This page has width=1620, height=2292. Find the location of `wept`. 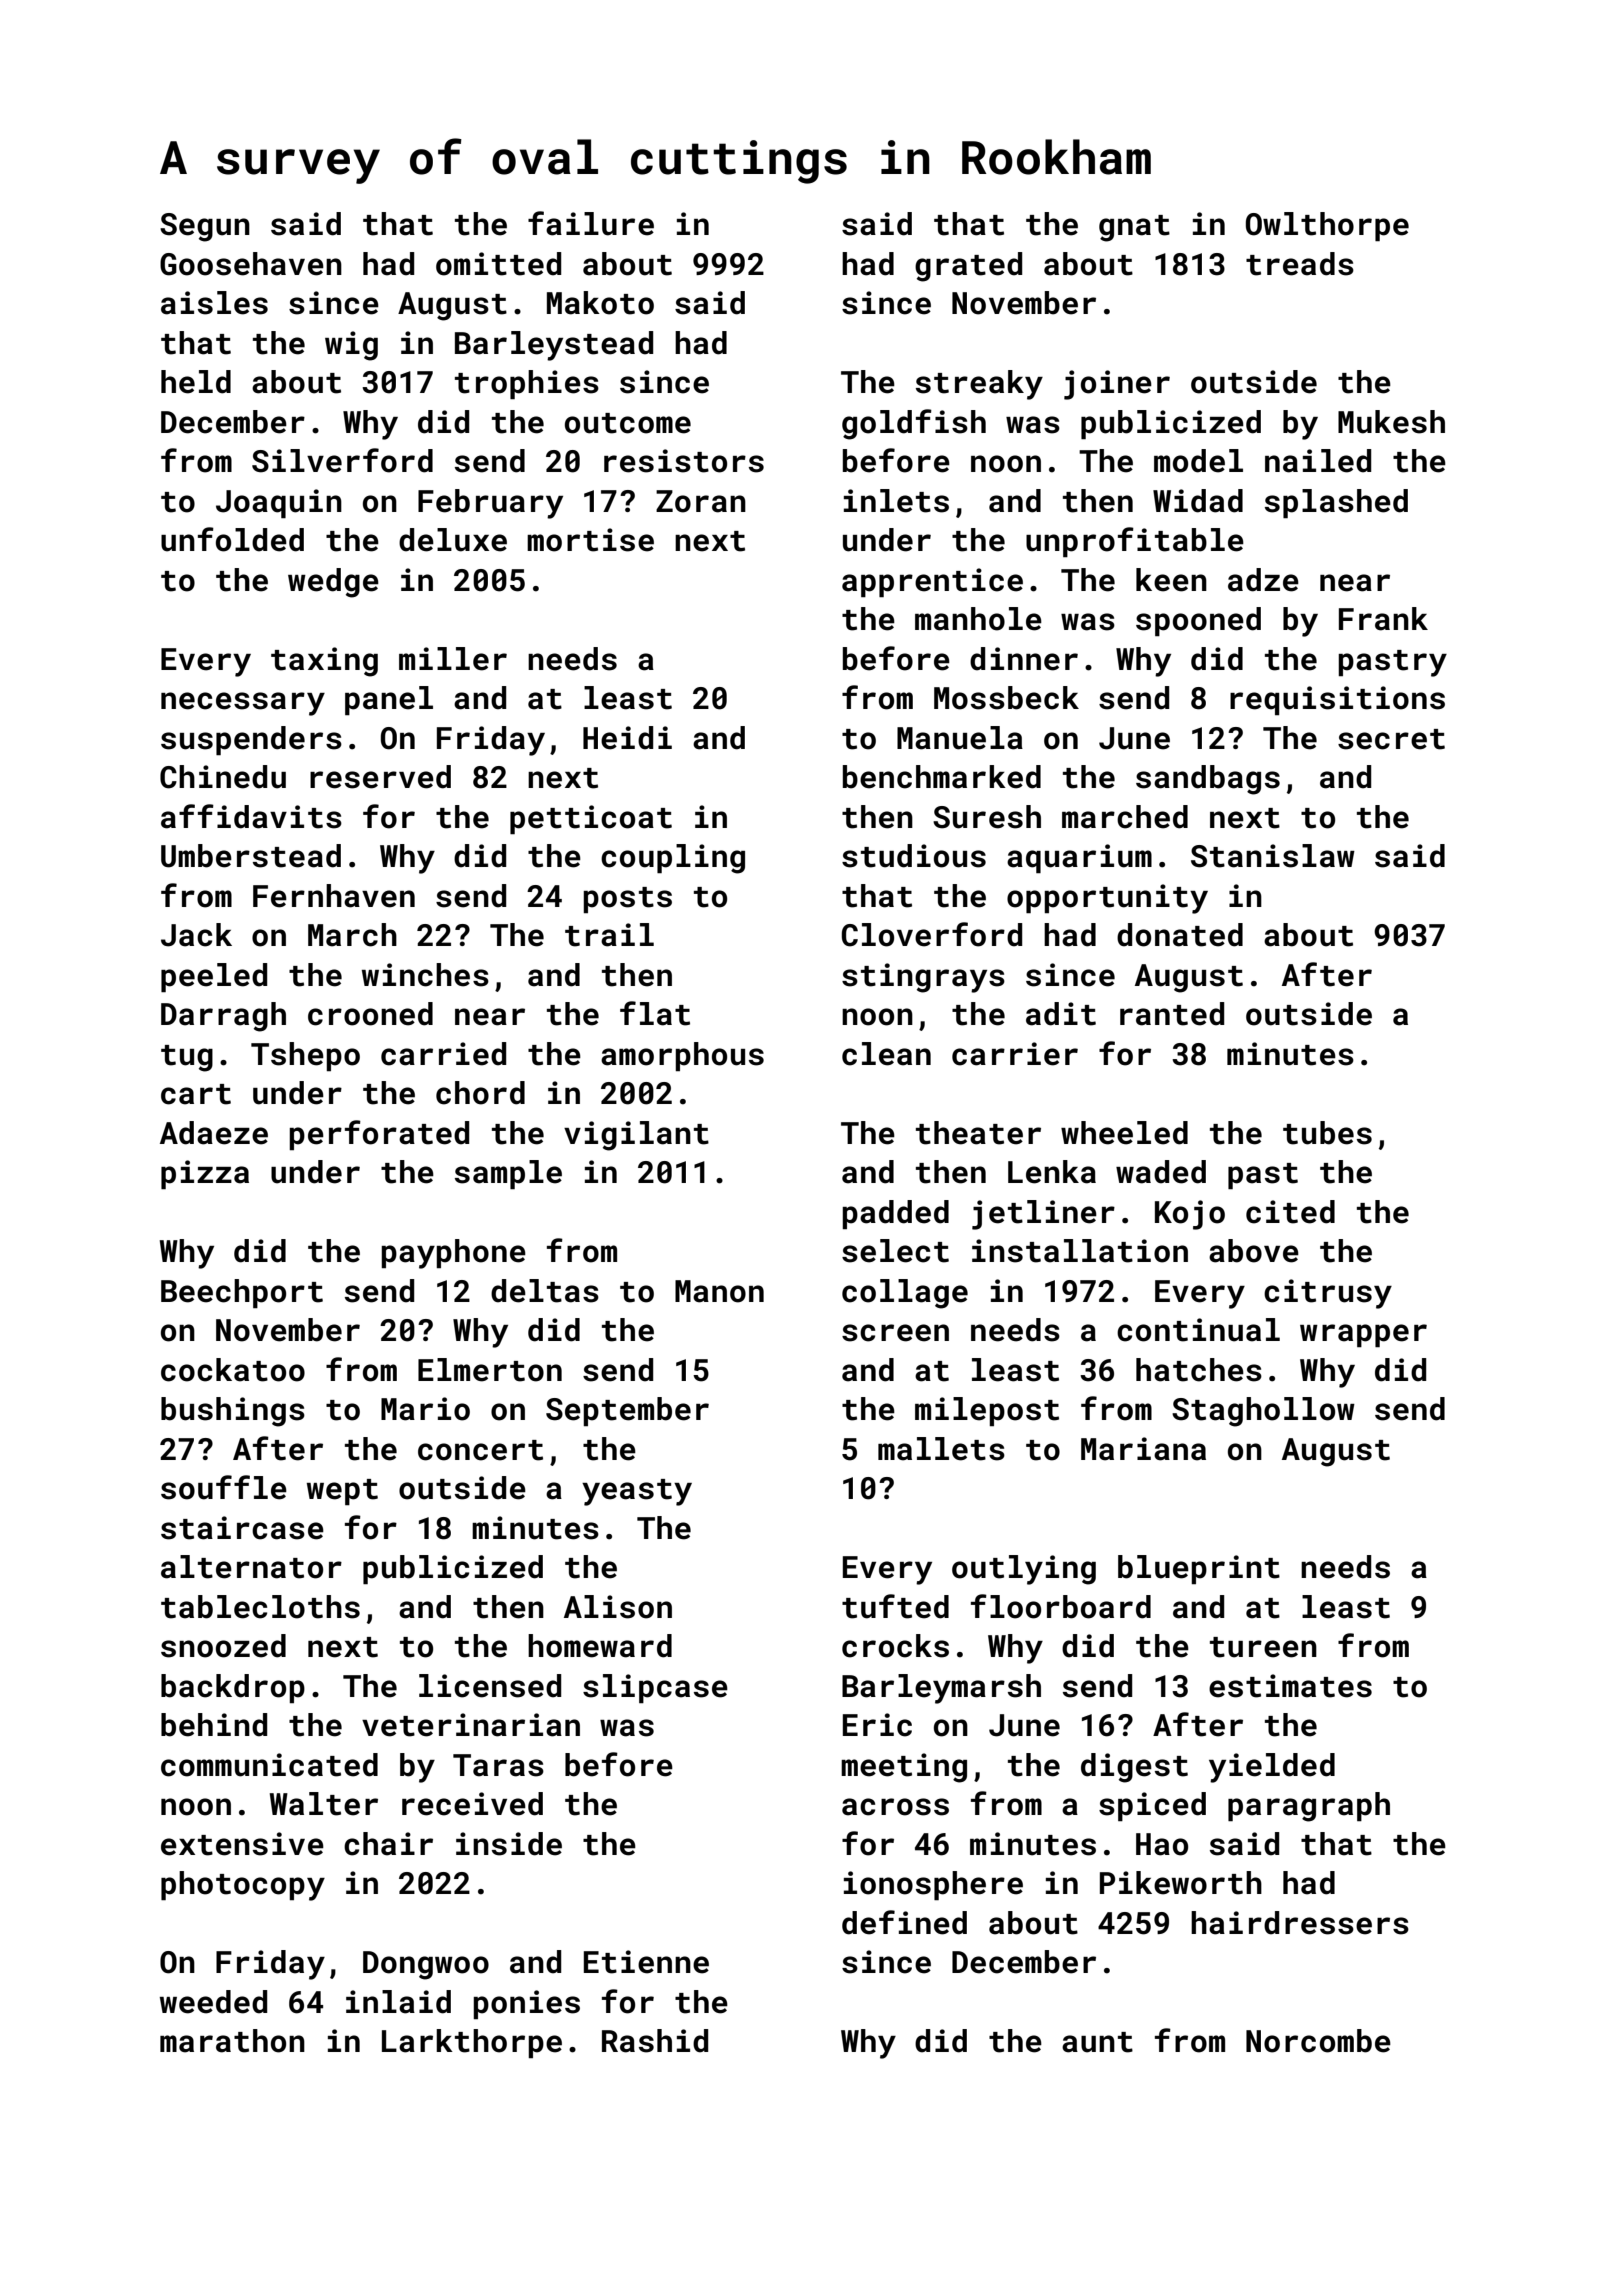

wept is located at coordinates (342, 1492).
